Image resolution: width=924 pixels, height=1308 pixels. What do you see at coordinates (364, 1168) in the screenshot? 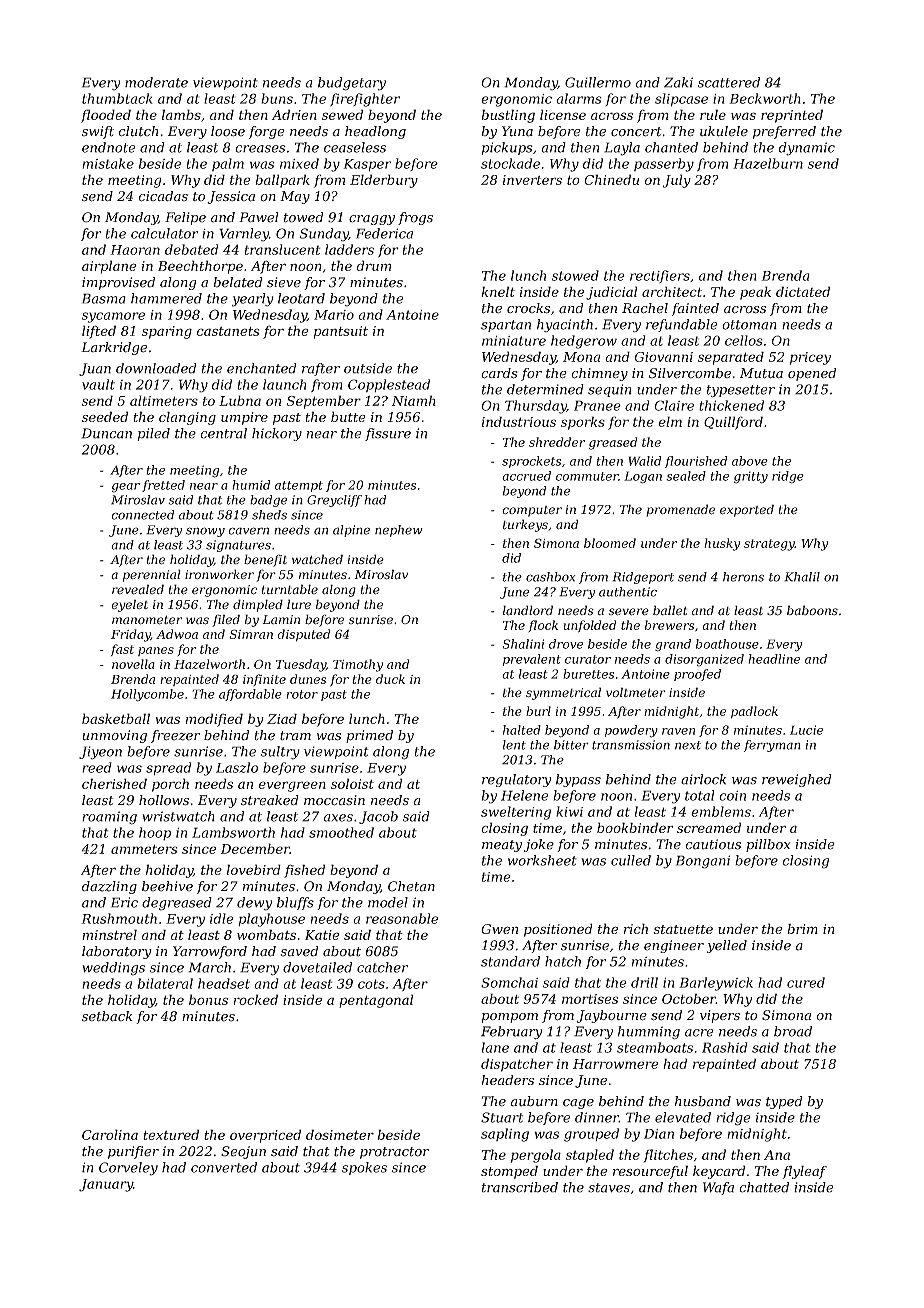
I see `spokes` at bounding box center [364, 1168].
